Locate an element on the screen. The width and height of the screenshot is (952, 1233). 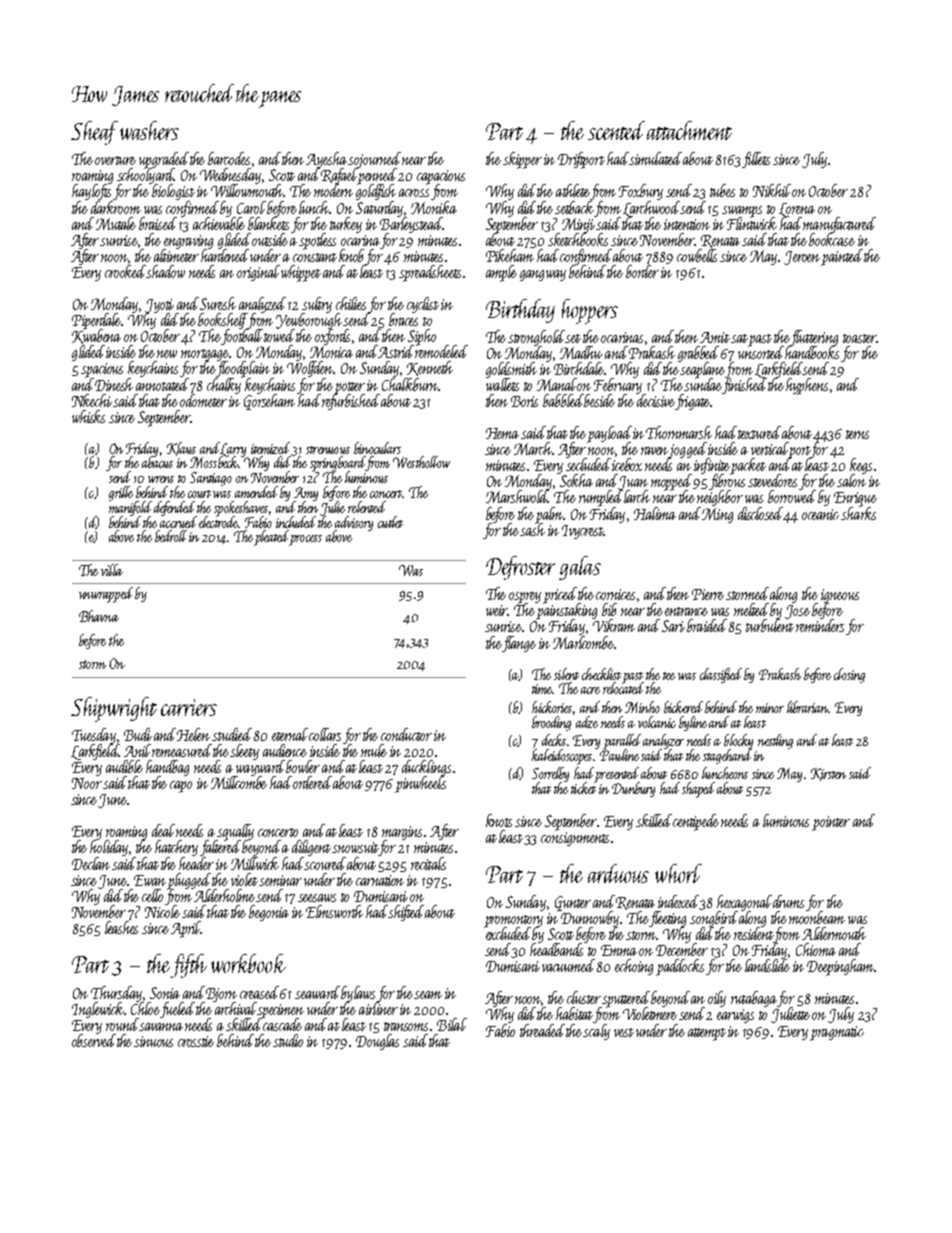
whippet is located at coordinates (301, 273).
